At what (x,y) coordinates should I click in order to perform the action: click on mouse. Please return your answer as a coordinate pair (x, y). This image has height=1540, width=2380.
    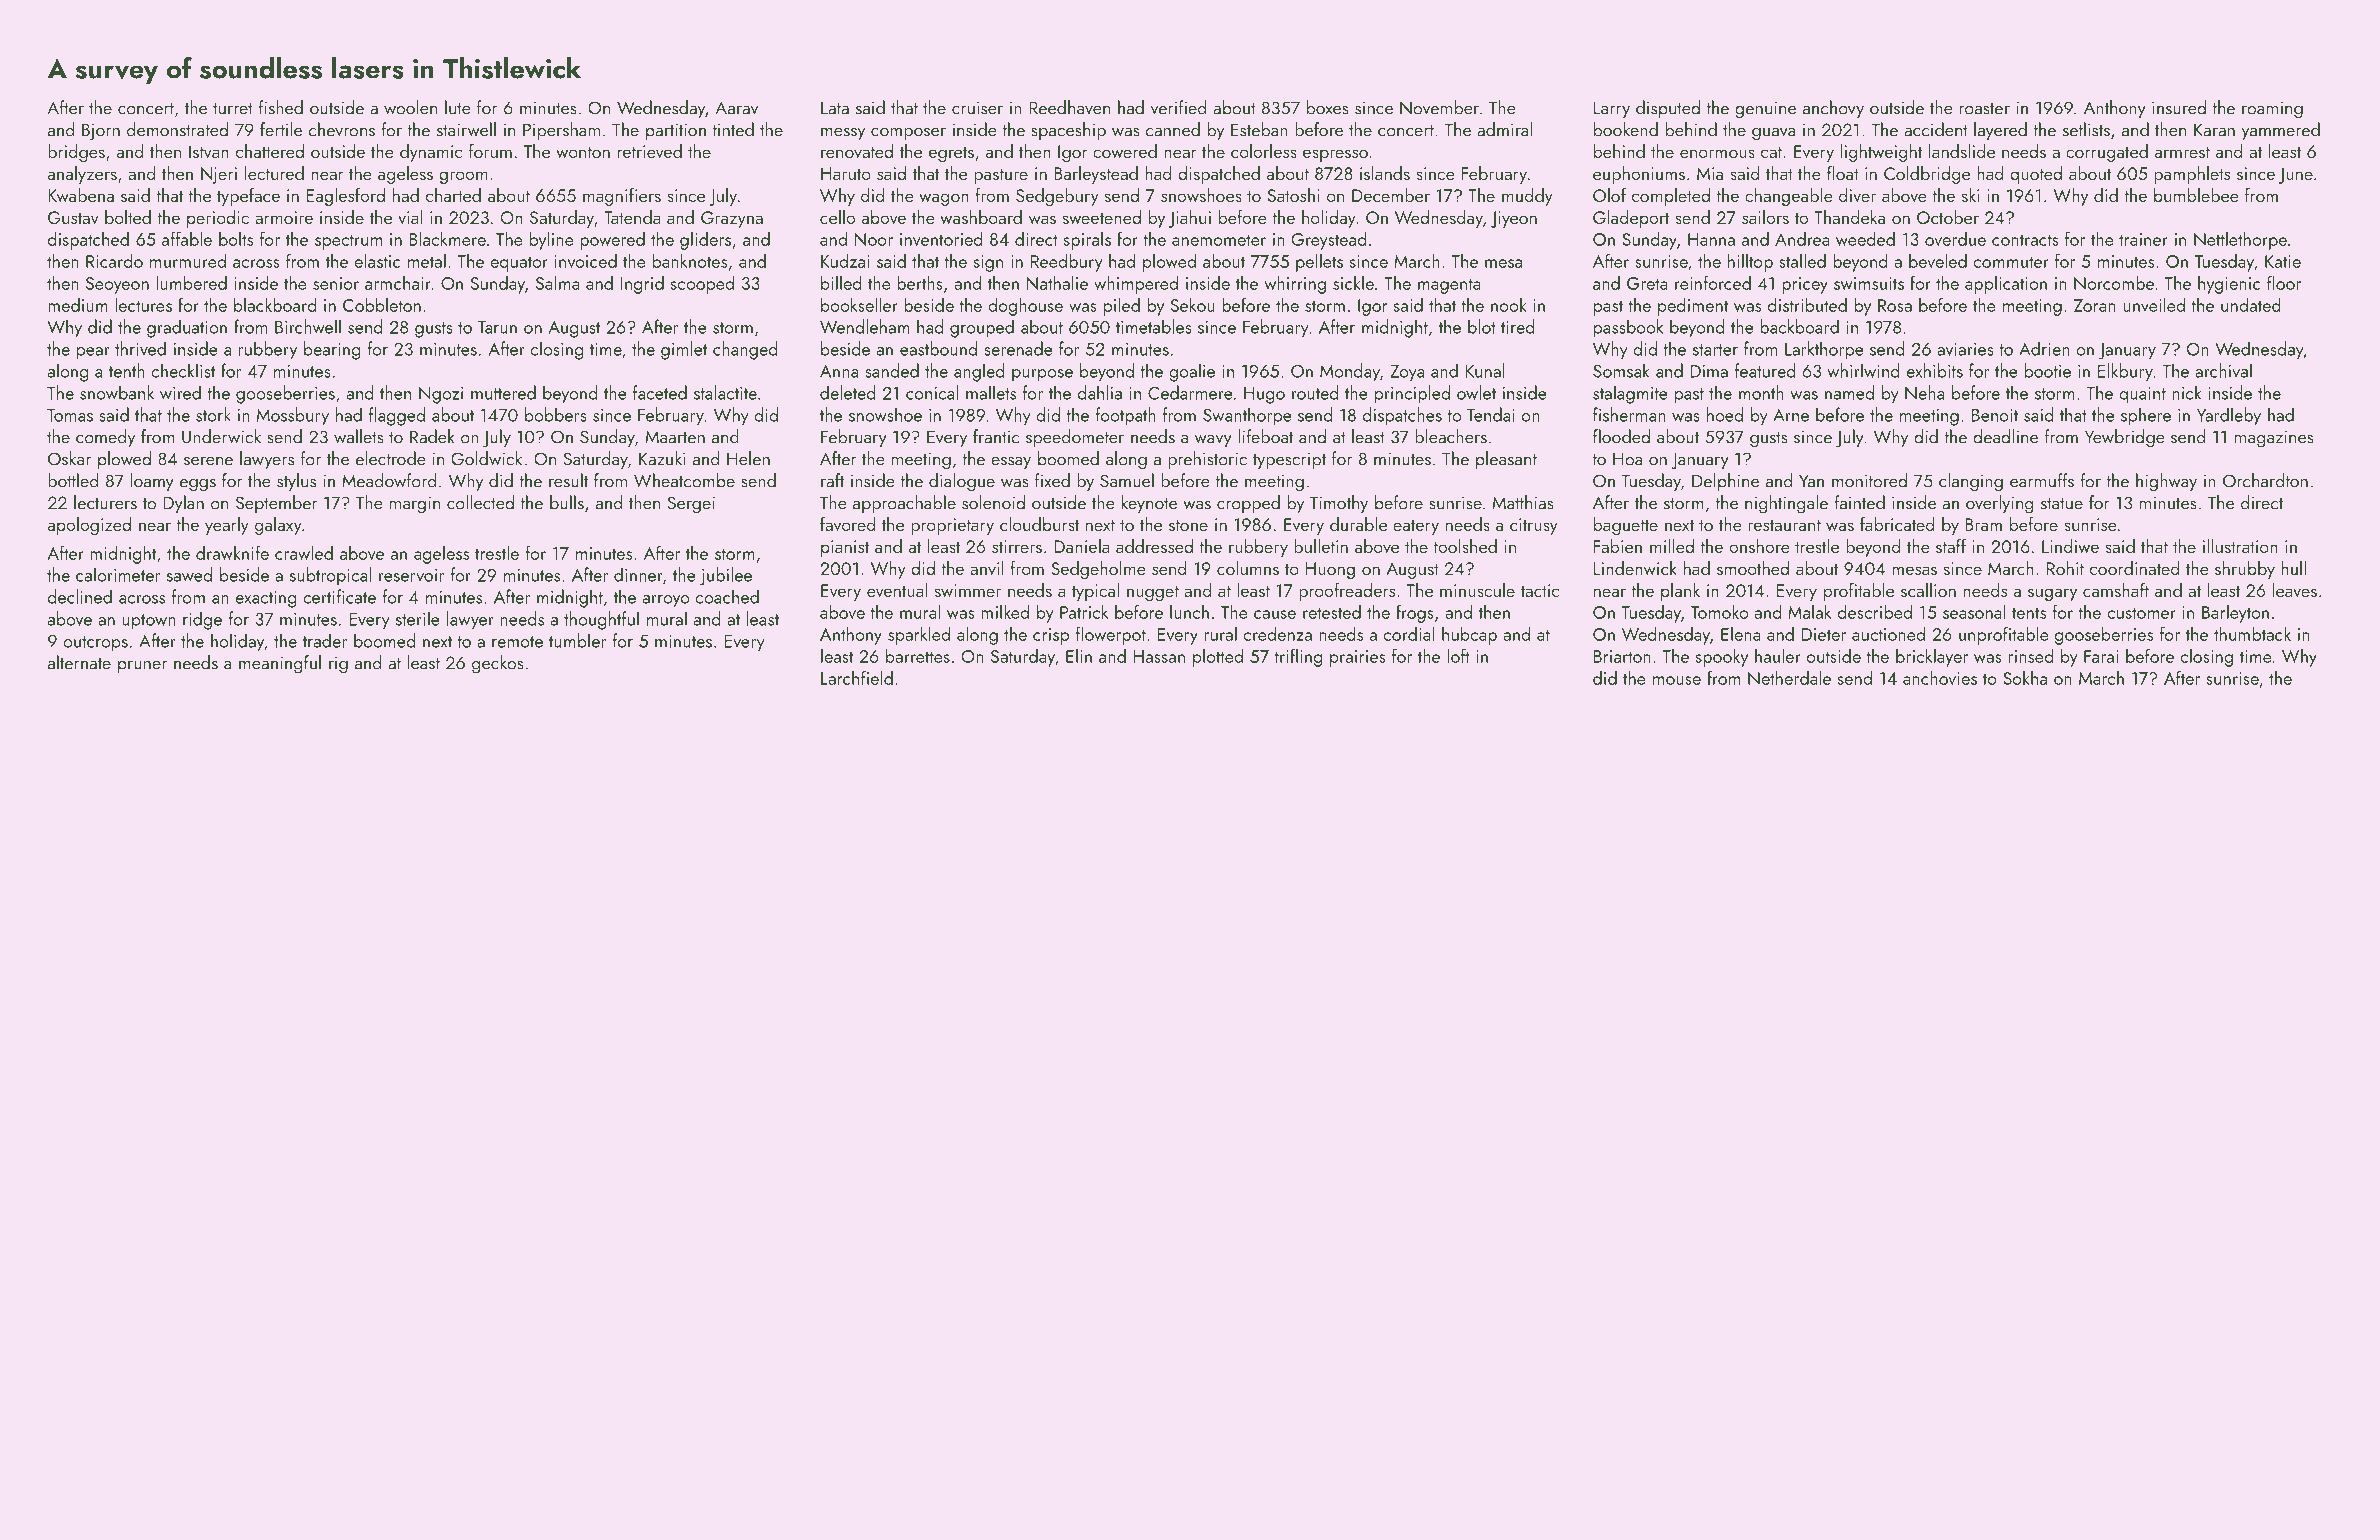
    Looking at the image, I should click on (1677, 680).
